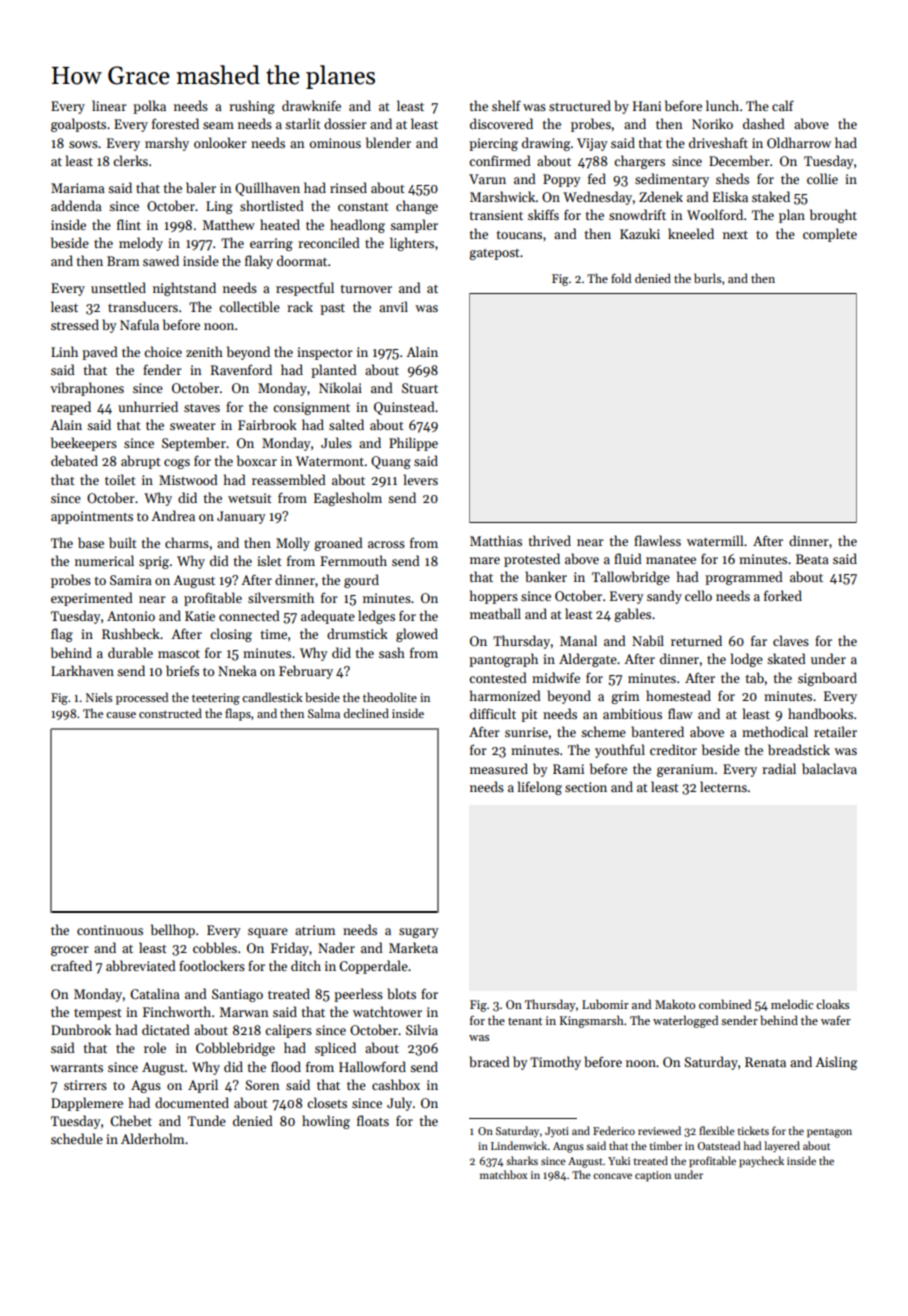 The width and height of the document is (908, 1316). I want to click on polka, so click(149, 107).
